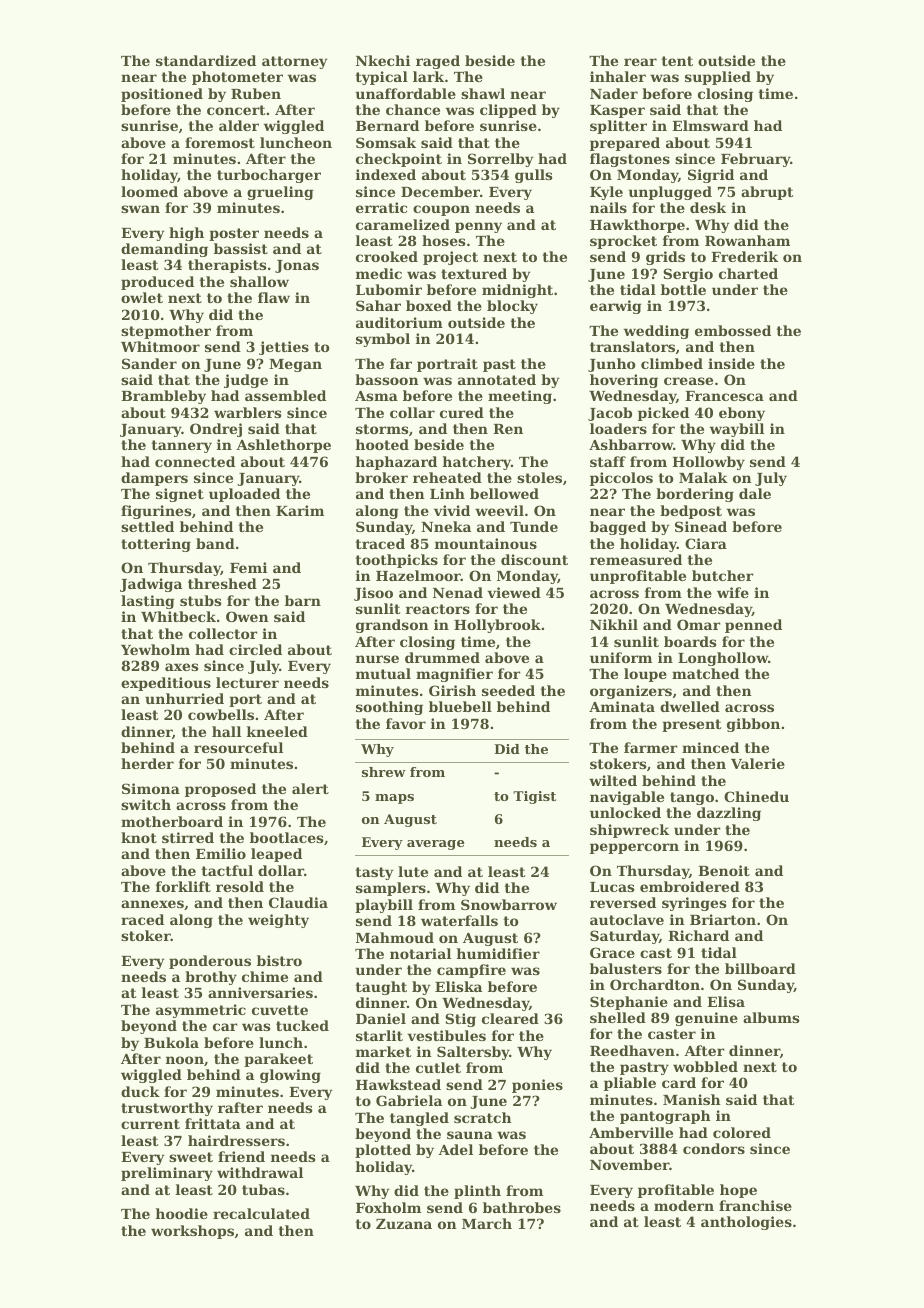  Describe the element at coordinates (446, 526) in the screenshot. I see `Nneka` at that location.
